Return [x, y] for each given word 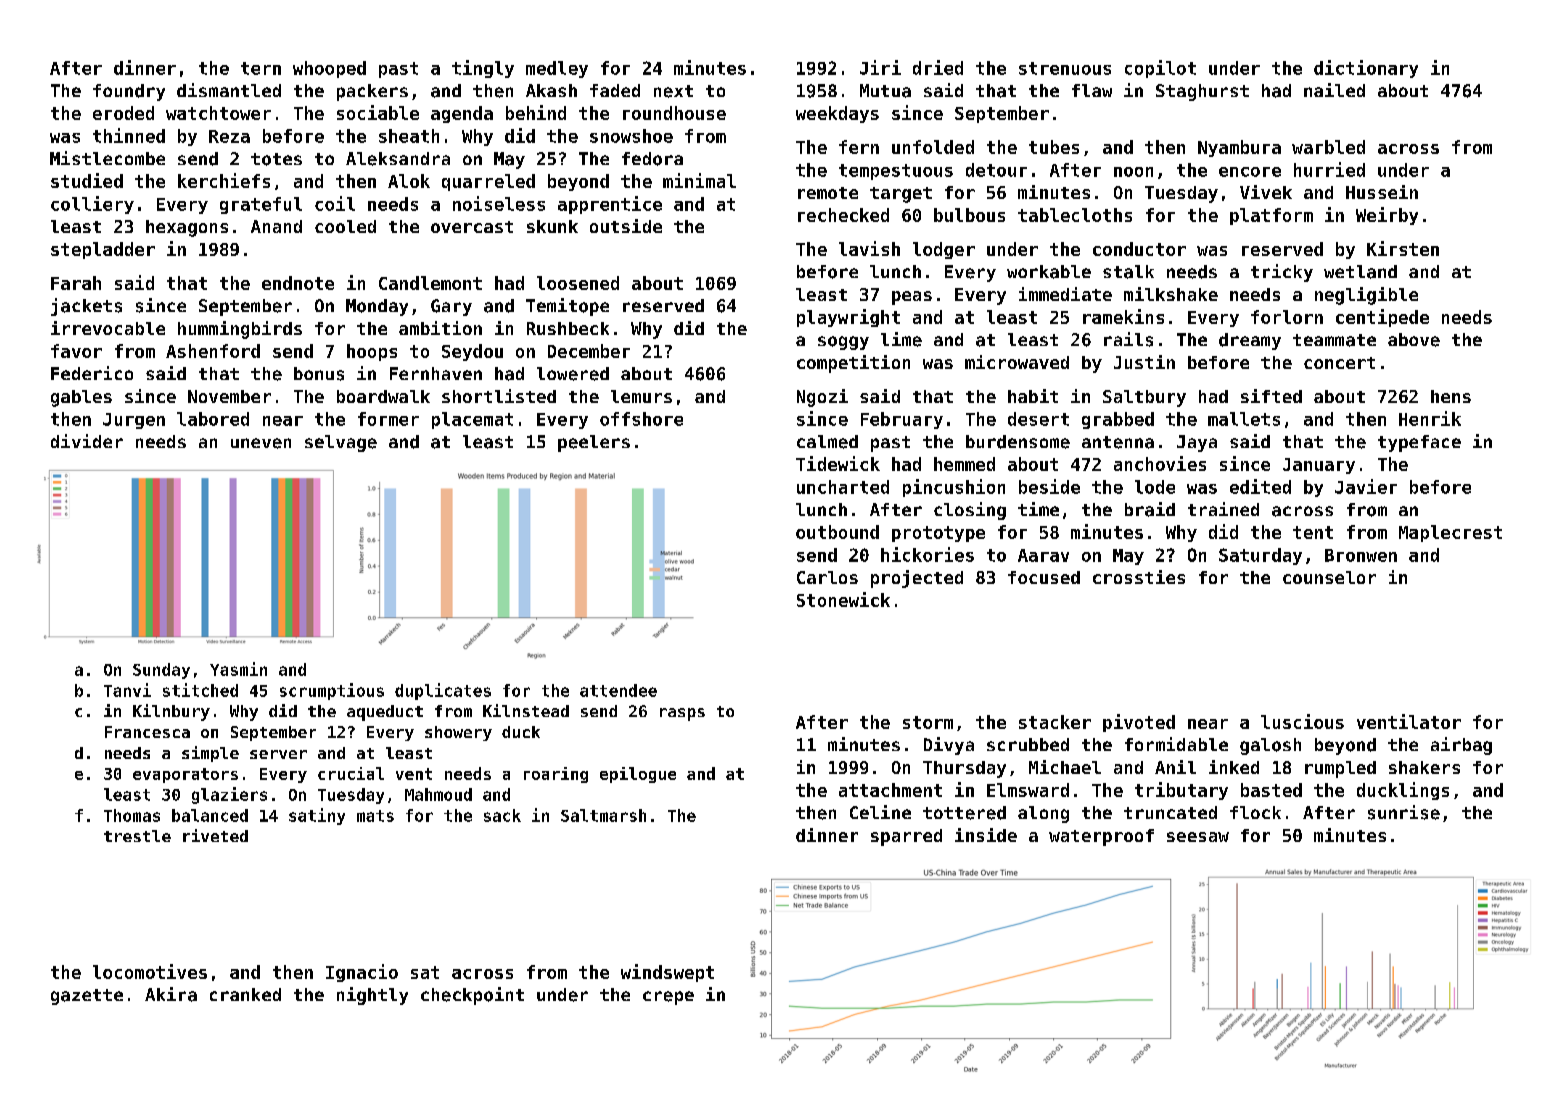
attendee [618, 690]
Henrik [1430, 418]
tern [261, 68]
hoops [372, 352]
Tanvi [127, 690]
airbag [1461, 746]
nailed [1334, 90]
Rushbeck [568, 328]
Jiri [880, 67]
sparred [906, 837]
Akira [171, 994]
